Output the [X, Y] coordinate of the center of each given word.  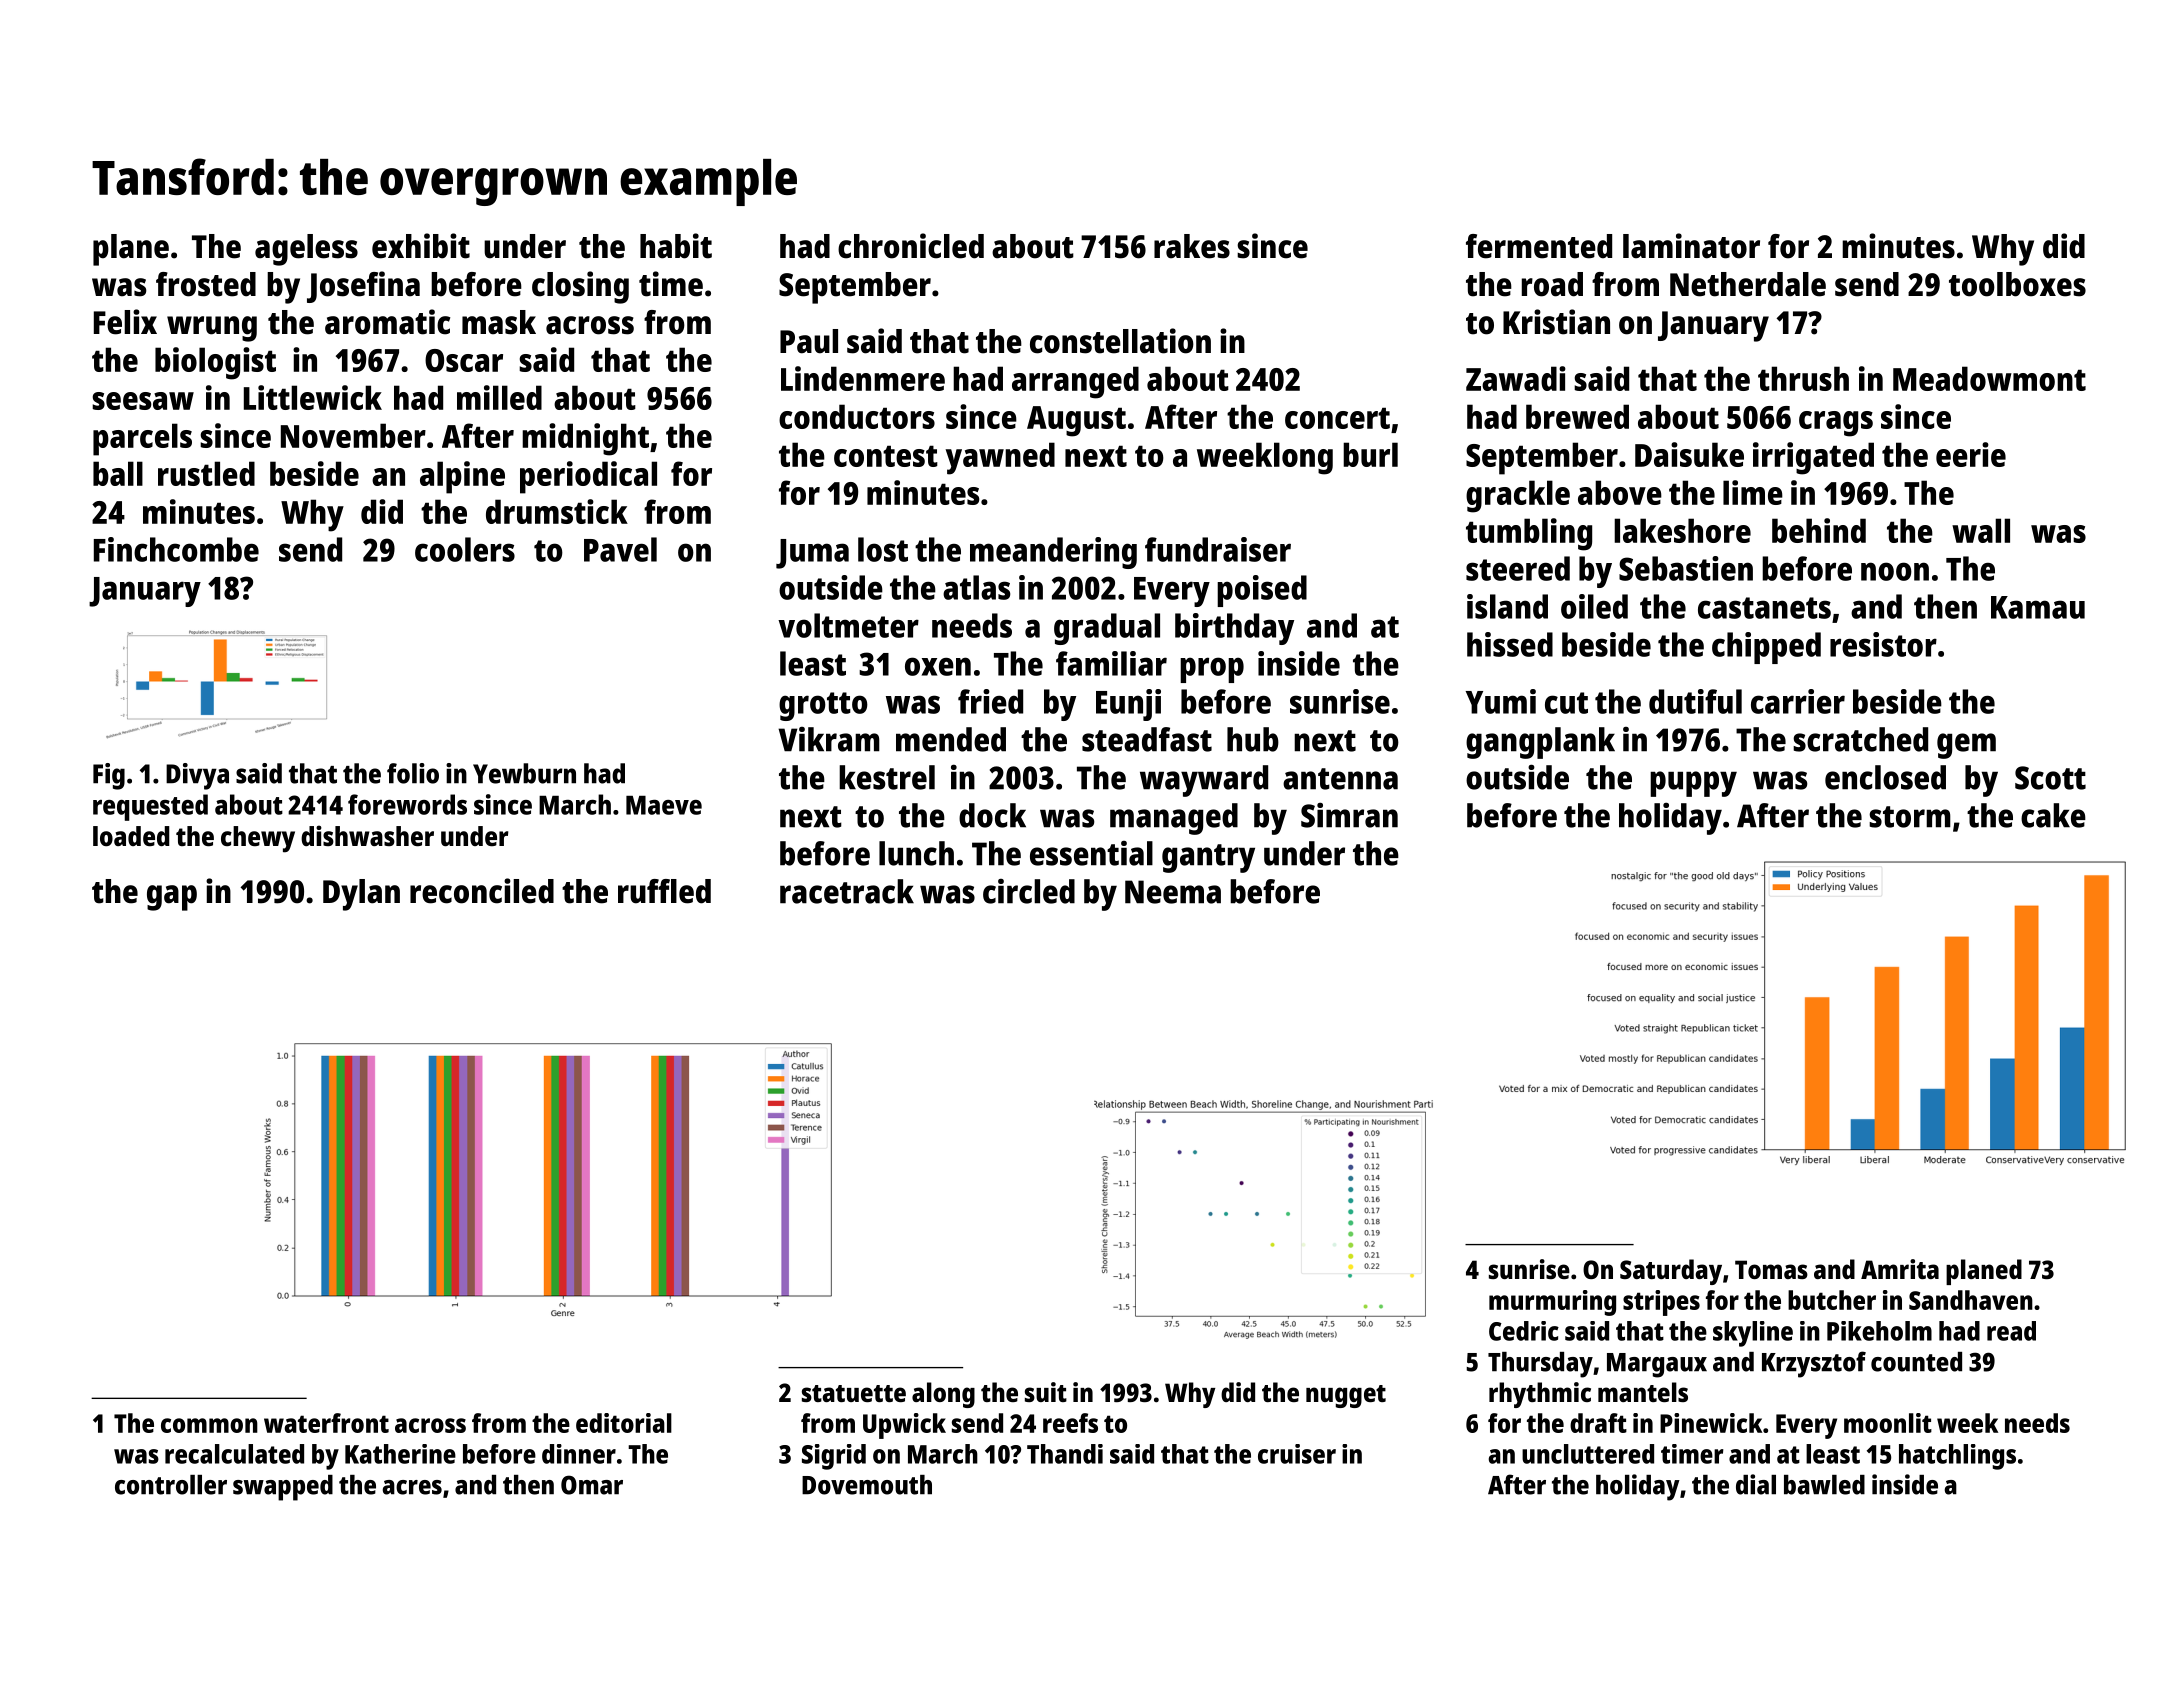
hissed [1510, 644]
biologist [215, 363]
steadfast [1147, 739]
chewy [258, 839]
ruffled [664, 891]
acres [412, 1487]
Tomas [1771, 1269]
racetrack [847, 891]
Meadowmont [1989, 378]
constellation [1120, 341]
